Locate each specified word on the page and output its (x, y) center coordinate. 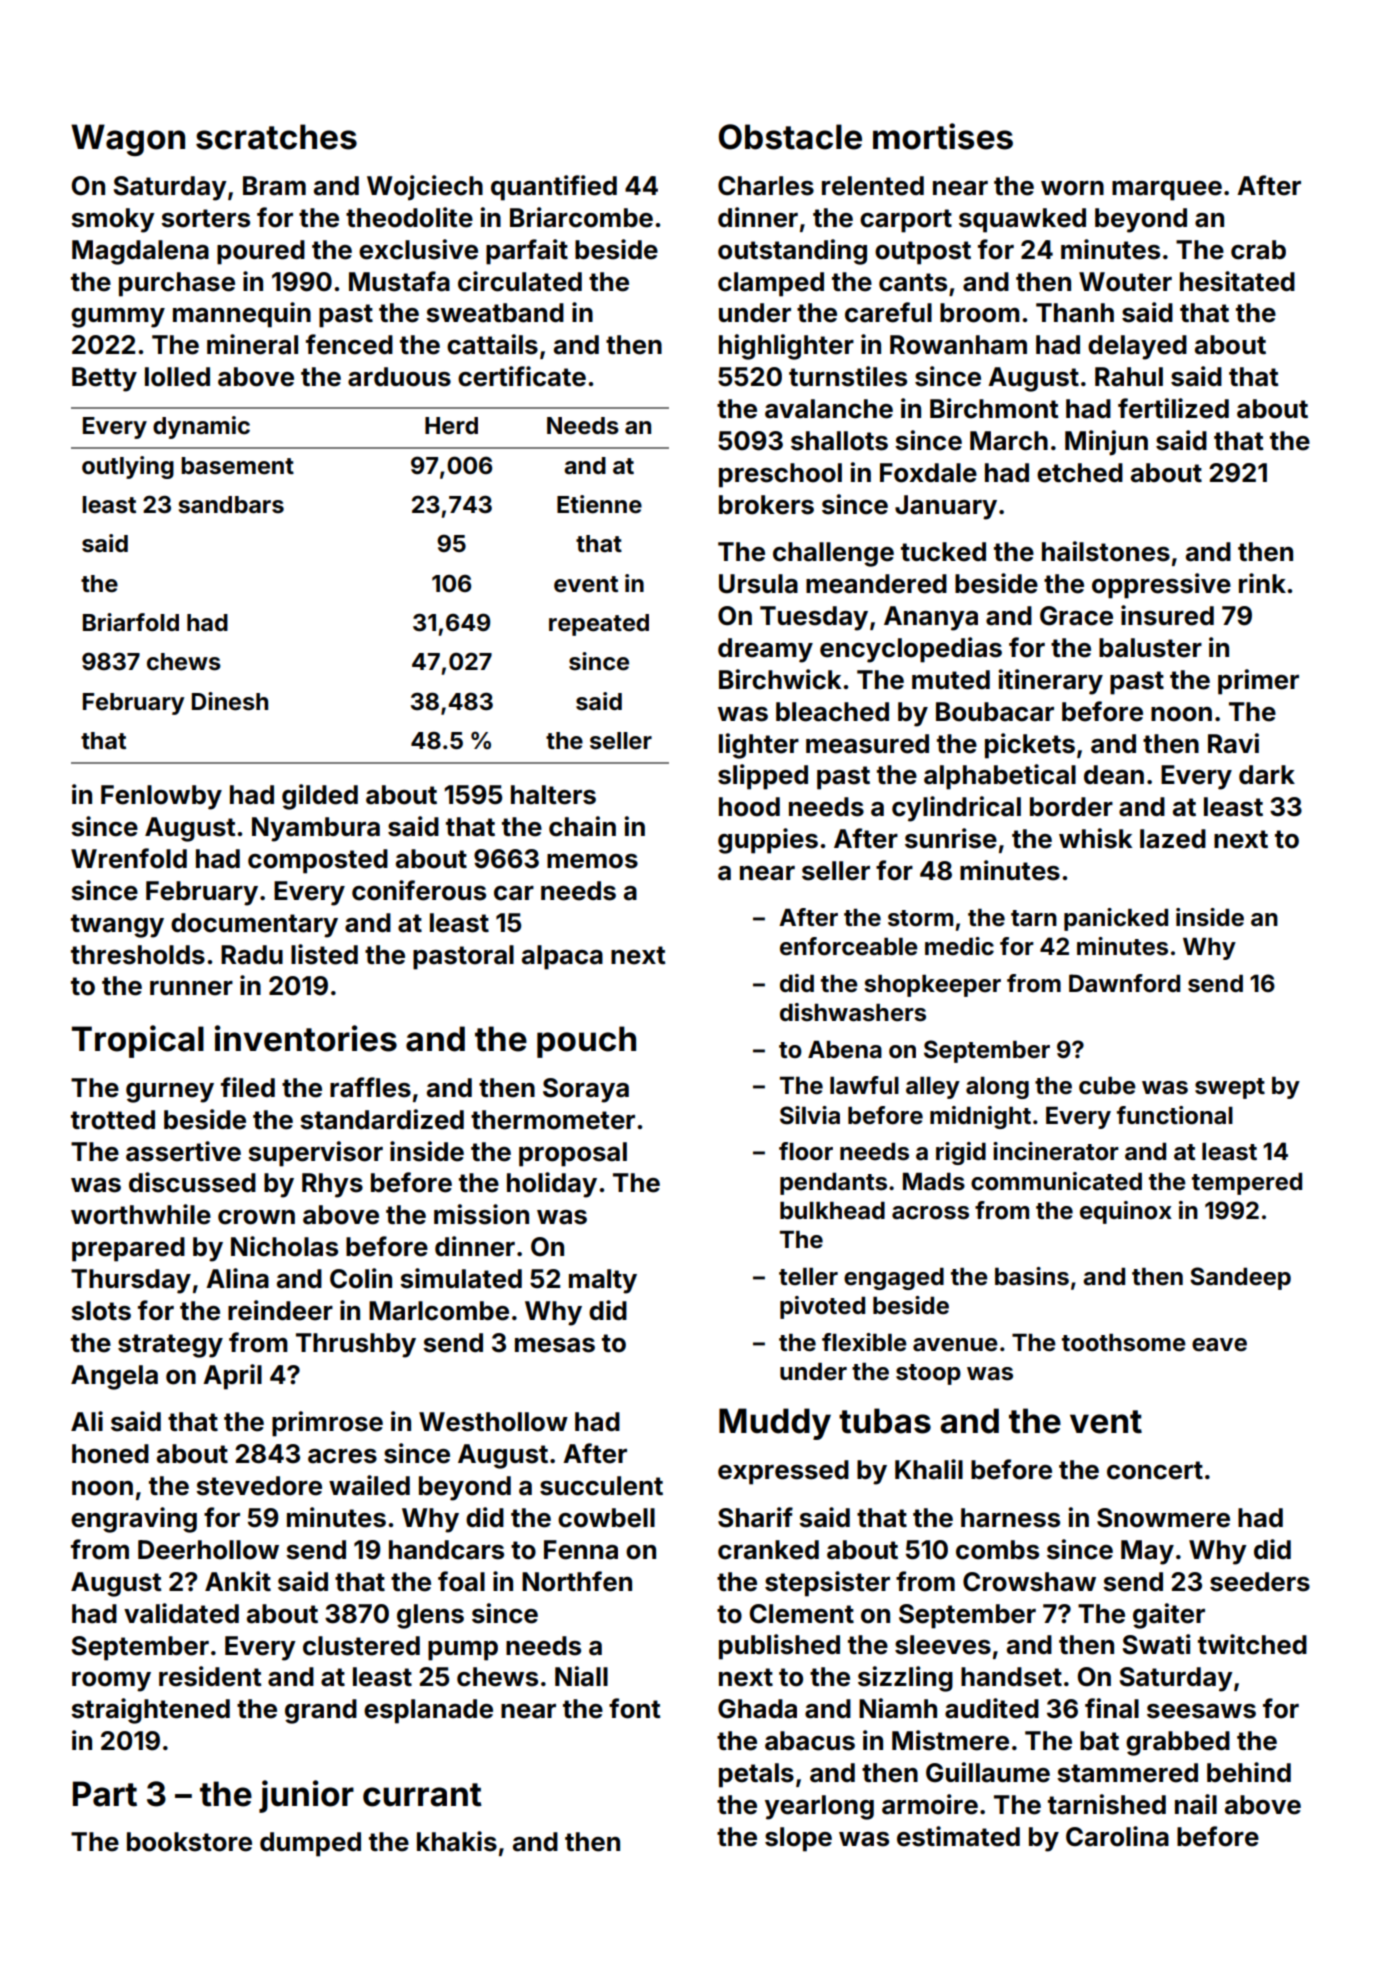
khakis (457, 1841)
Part (105, 1794)
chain (582, 826)
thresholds (138, 955)
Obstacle (790, 137)
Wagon (128, 140)
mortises (943, 136)
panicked (1116, 919)
